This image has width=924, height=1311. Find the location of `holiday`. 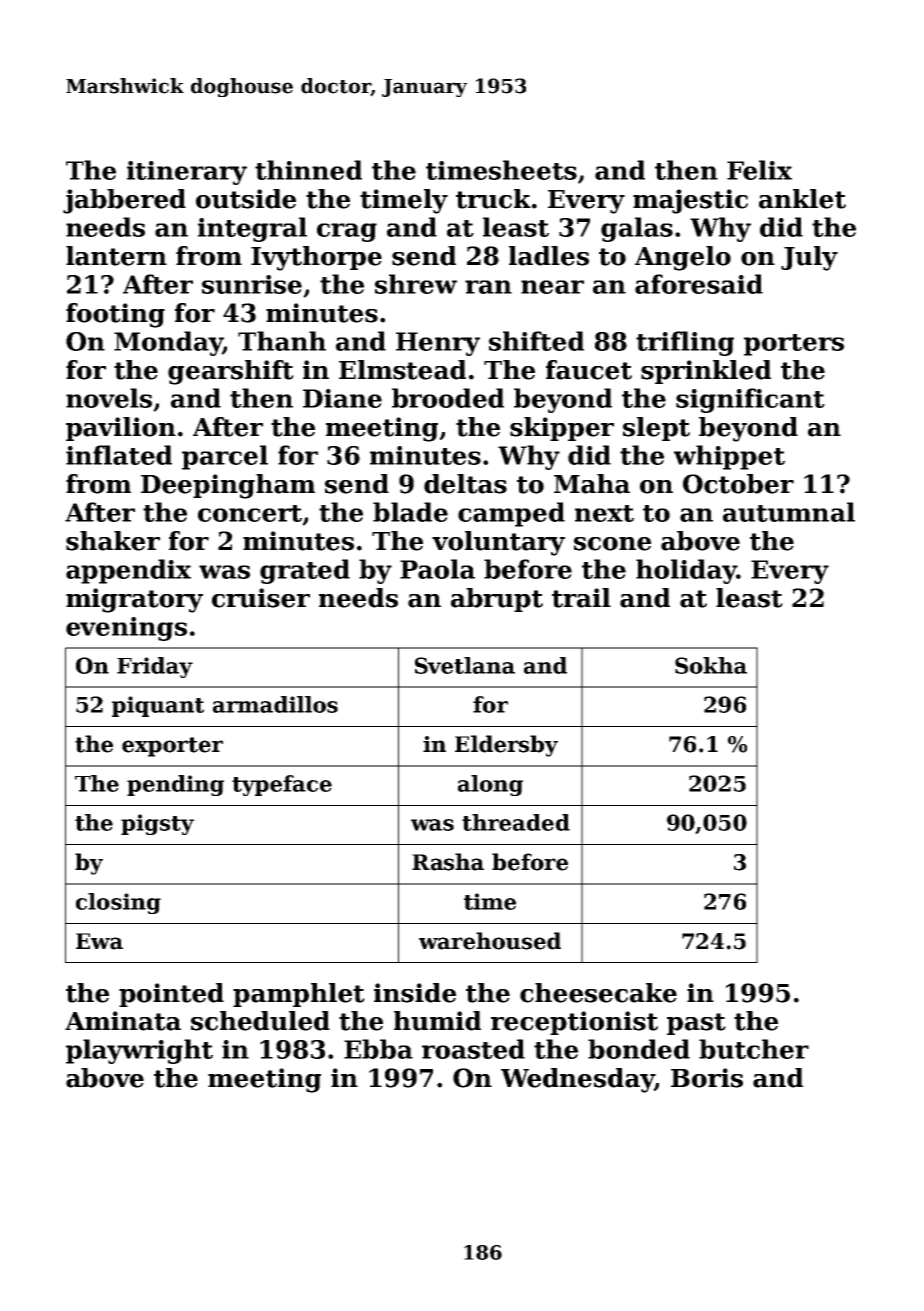

holiday is located at coordinates (686, 571).
